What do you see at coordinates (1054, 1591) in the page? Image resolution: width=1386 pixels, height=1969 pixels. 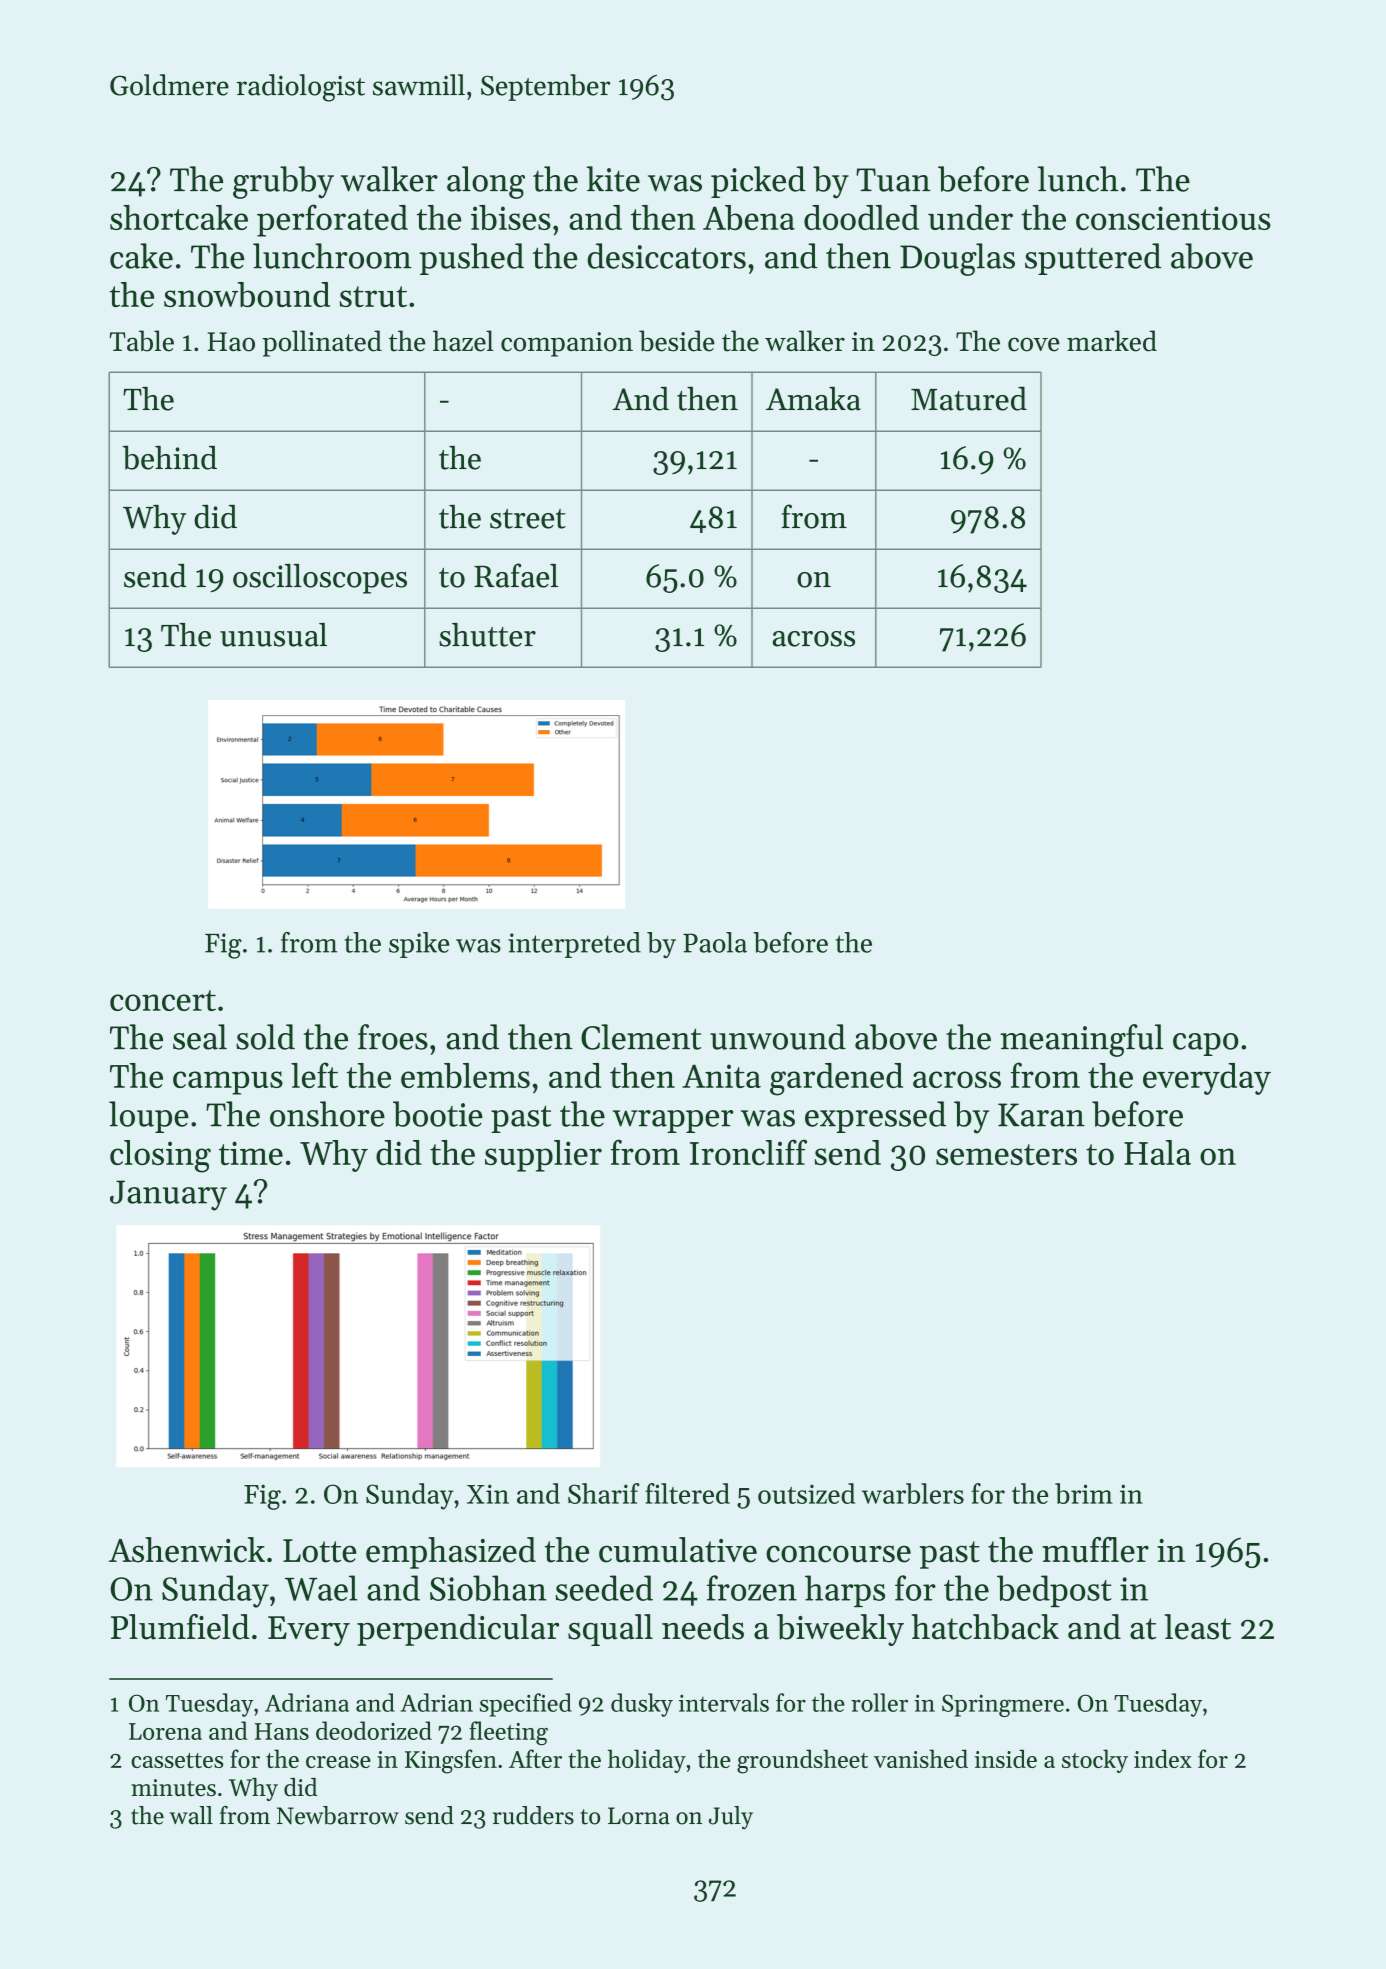 I see `bedpost` at bounding box center [1054, 1591].
